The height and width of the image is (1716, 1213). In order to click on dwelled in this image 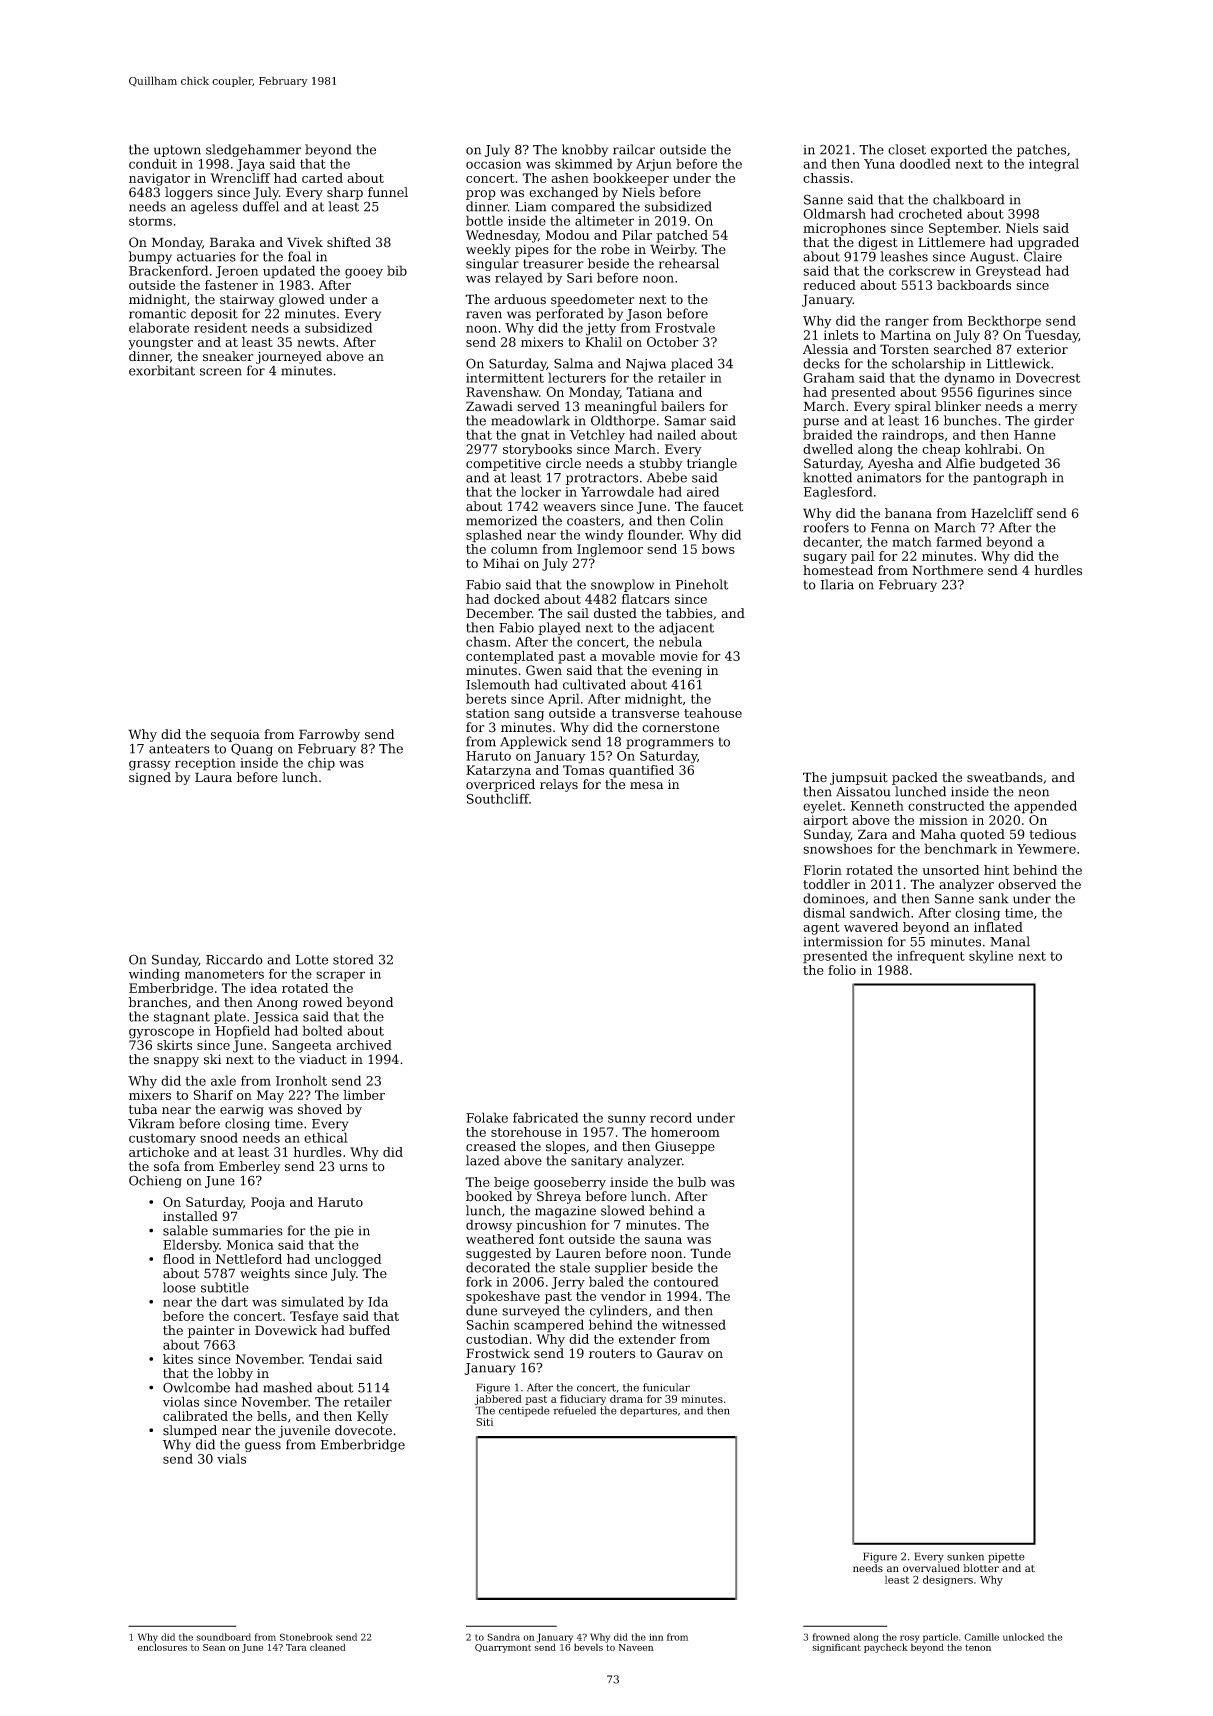, I will do `click(828, 449)`.
